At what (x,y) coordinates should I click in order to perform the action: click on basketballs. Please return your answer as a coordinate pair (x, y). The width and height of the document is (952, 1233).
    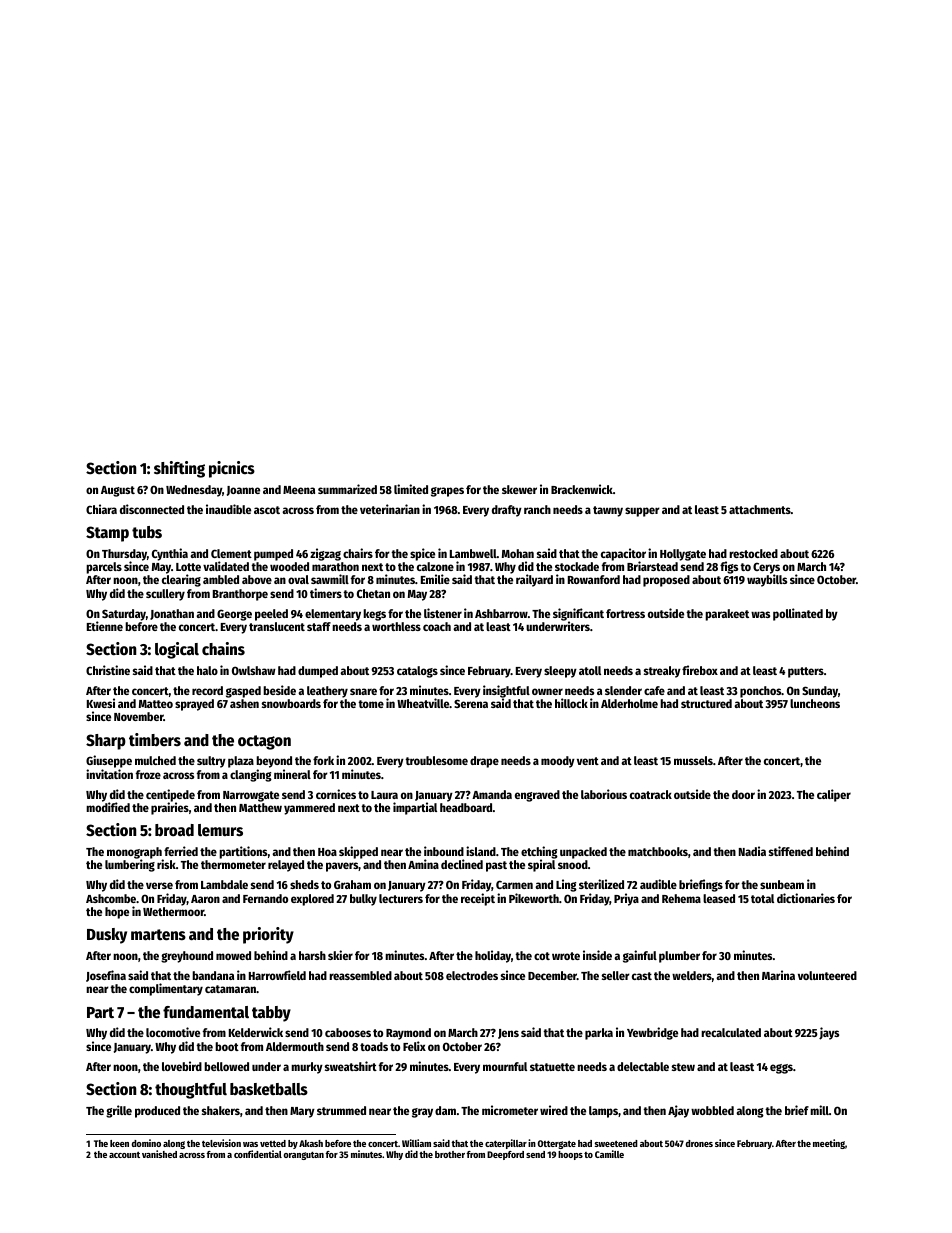
    Looking at the image, I should click on (269, 1089).
